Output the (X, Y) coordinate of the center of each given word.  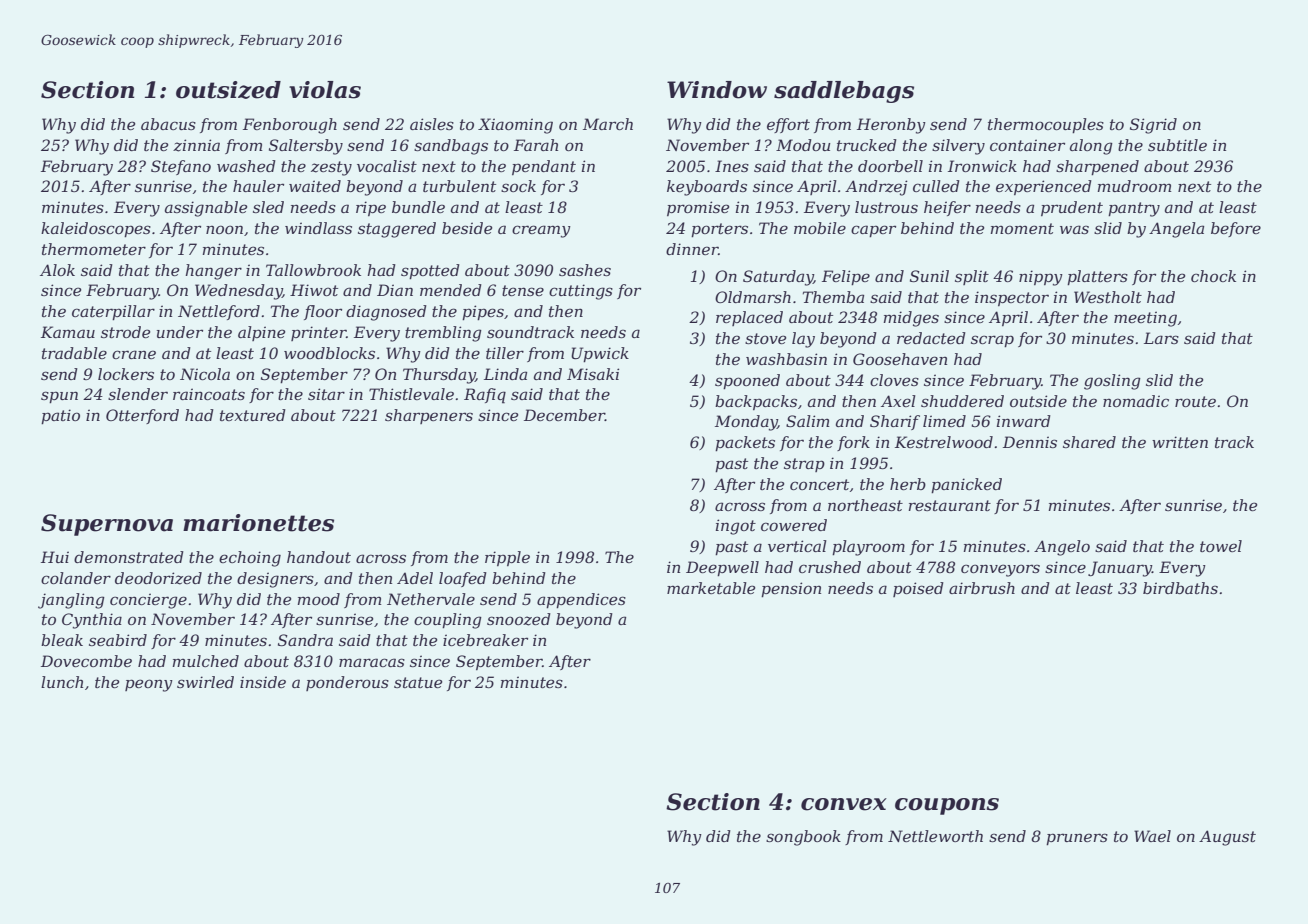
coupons (947, 806)
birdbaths (1180, 588)
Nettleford (219, 312)
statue (418, 682)
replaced (749, 318)
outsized (228, 90)
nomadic (1136, 401)
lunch (62, 682)
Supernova (107, 525)
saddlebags (844, 92)
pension (791, 589)
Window (717, 90)
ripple (507, 558)
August (1227, 838)
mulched (205, 661)
